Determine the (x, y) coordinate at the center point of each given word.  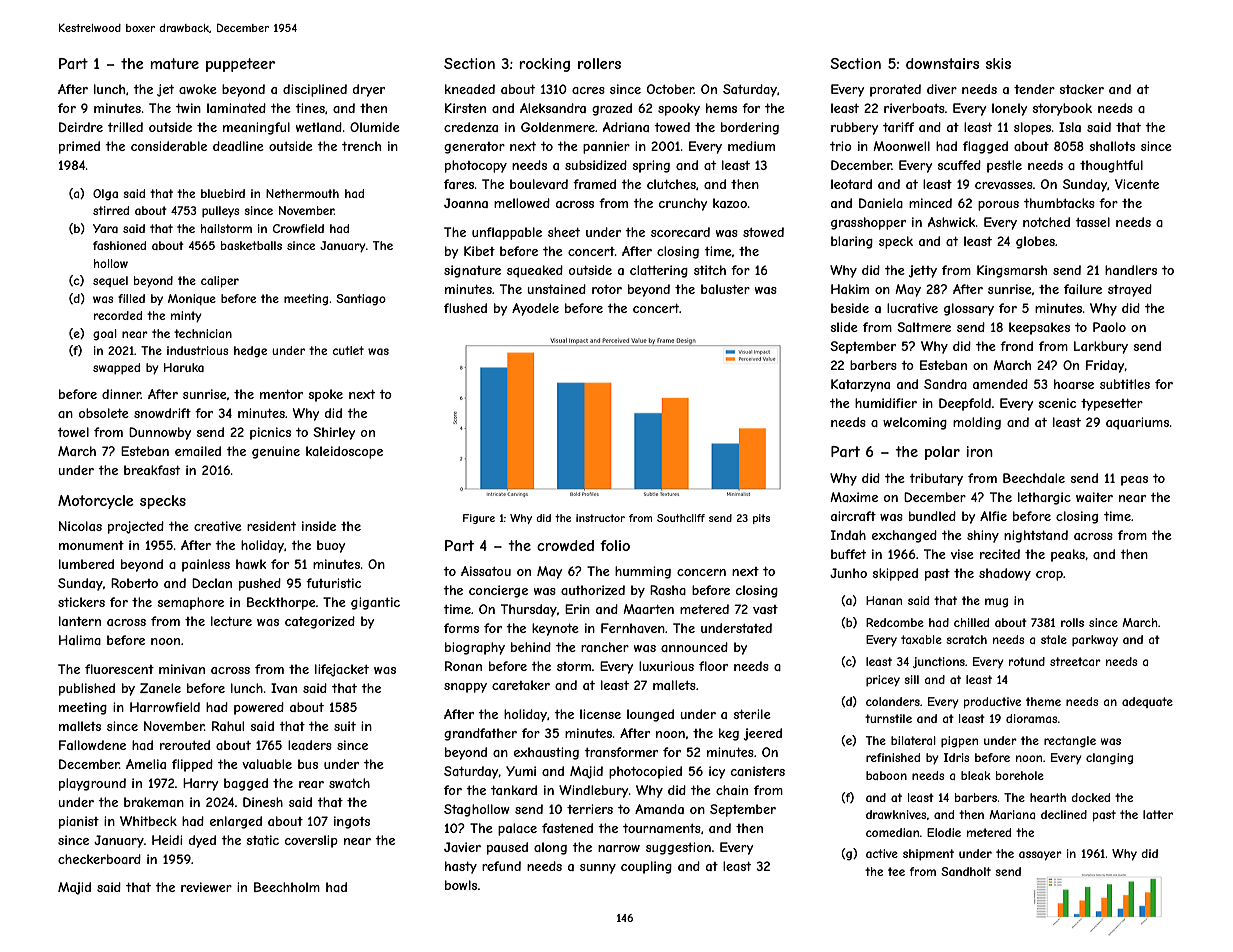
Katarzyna (860, 385)
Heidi (167, 840)
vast (765, 609)
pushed (260, 584)
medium (751, 146)
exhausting (546, 753)
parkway (1095, 641)
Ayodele (535, 309)
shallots (1112, 146)
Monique (192, 299)
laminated (236, 108)
